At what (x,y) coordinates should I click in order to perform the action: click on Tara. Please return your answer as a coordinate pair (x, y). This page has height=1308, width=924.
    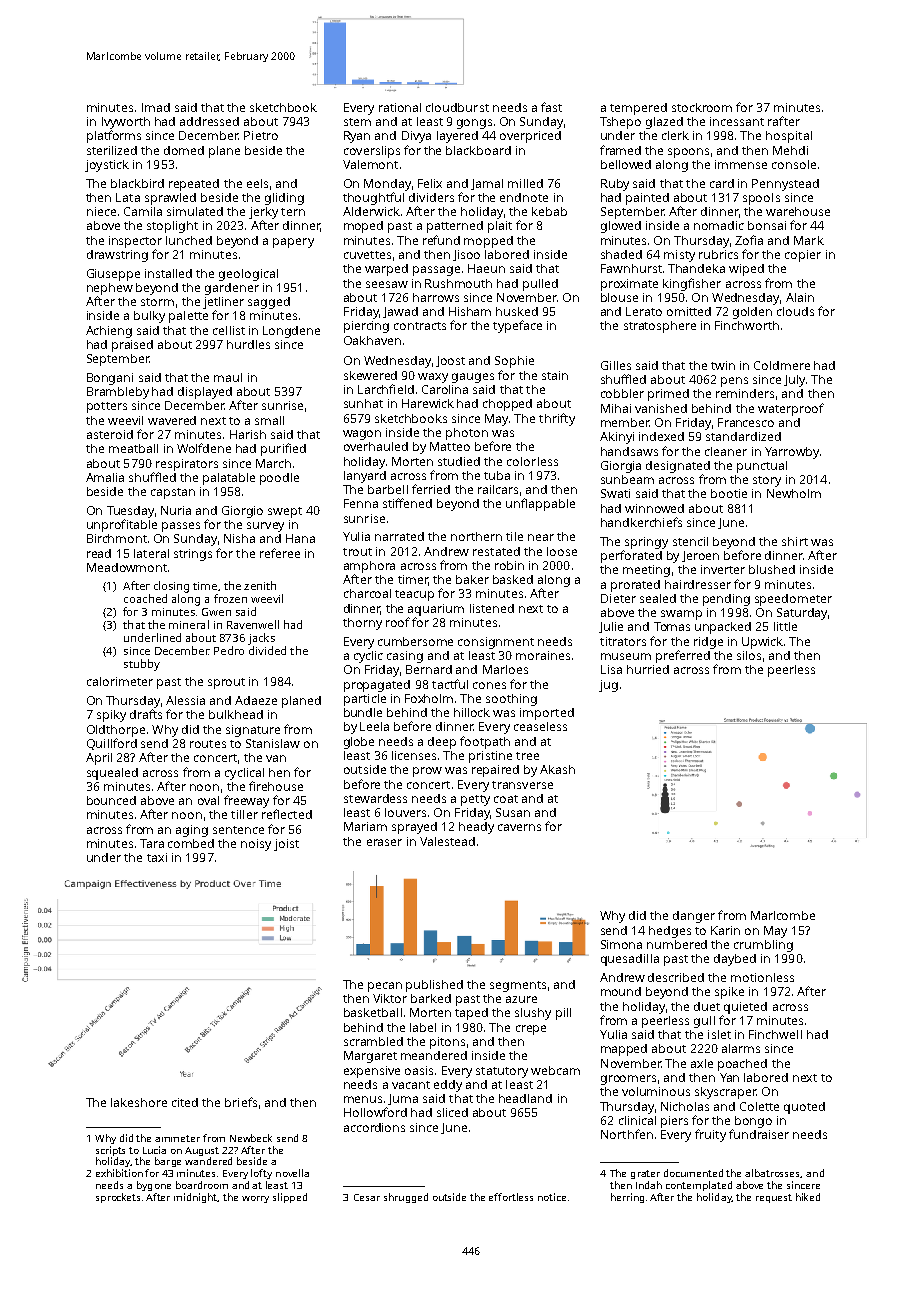
    Looking at the image, I should click on (152, 843).
